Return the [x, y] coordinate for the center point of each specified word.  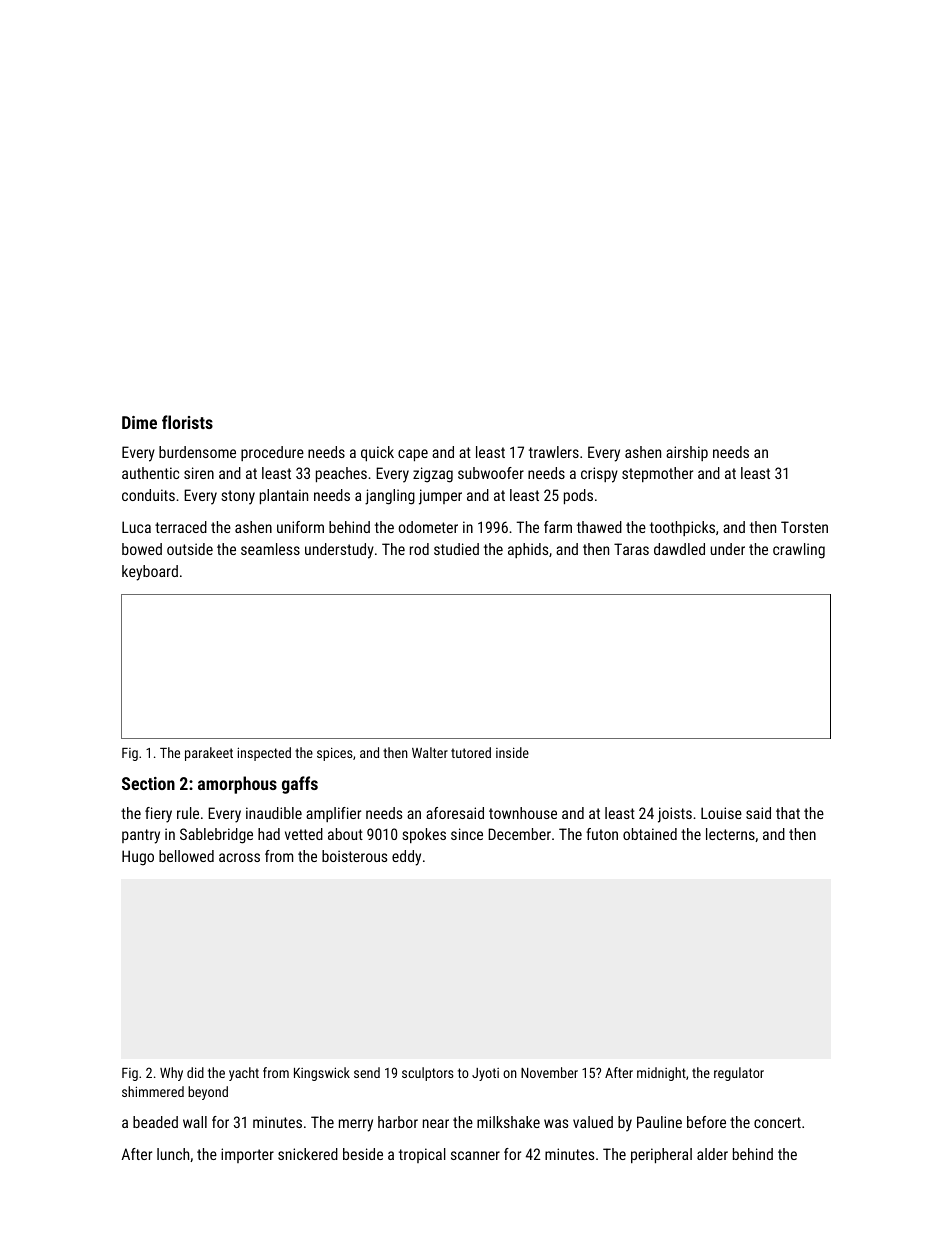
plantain [284, 496]
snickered [308, 1154]
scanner [475, 1155]
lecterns [730, 834]
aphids [528, 550]
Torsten [804, 527]
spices [335, 754]
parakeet [209, 754]
